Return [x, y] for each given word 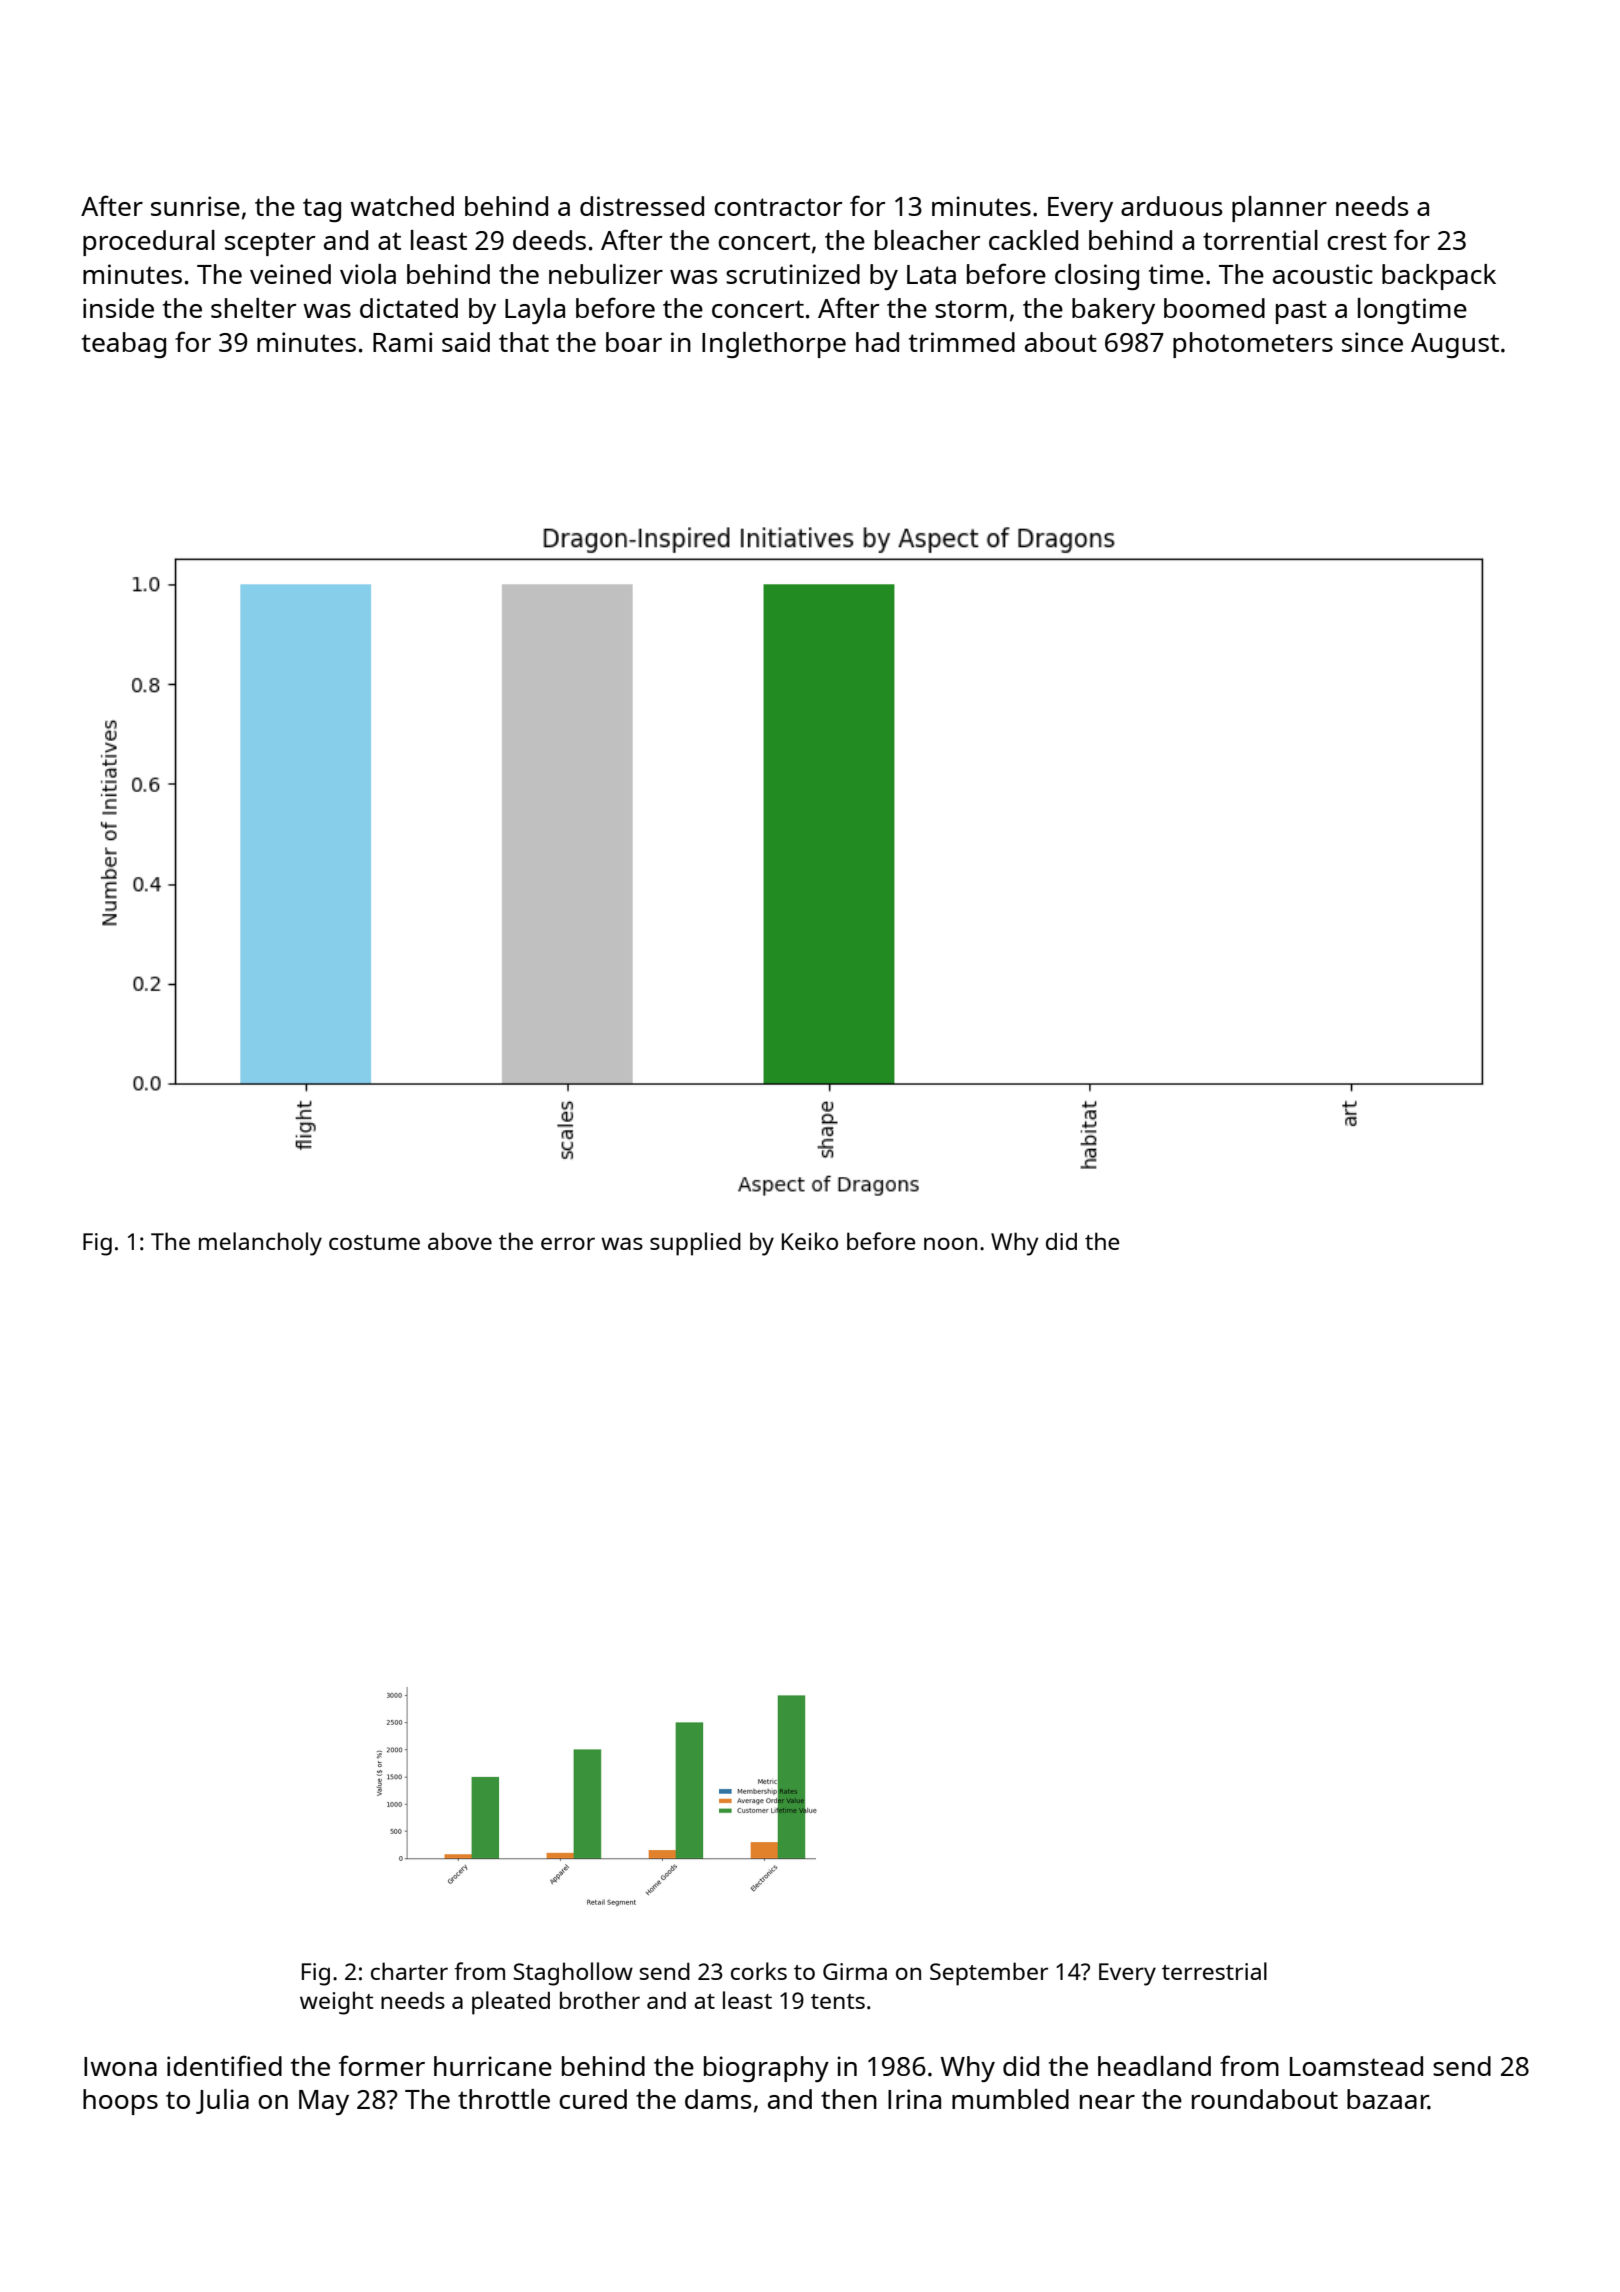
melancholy [260, 1244]
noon [950, 1243]
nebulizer [606, 274]
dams [718, 2099]
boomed [1214, 308]
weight [336, 2003]
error [568, 1243]
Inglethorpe [774, 345]
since [1372, 342]
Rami [402, 342]
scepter [270, 244]
